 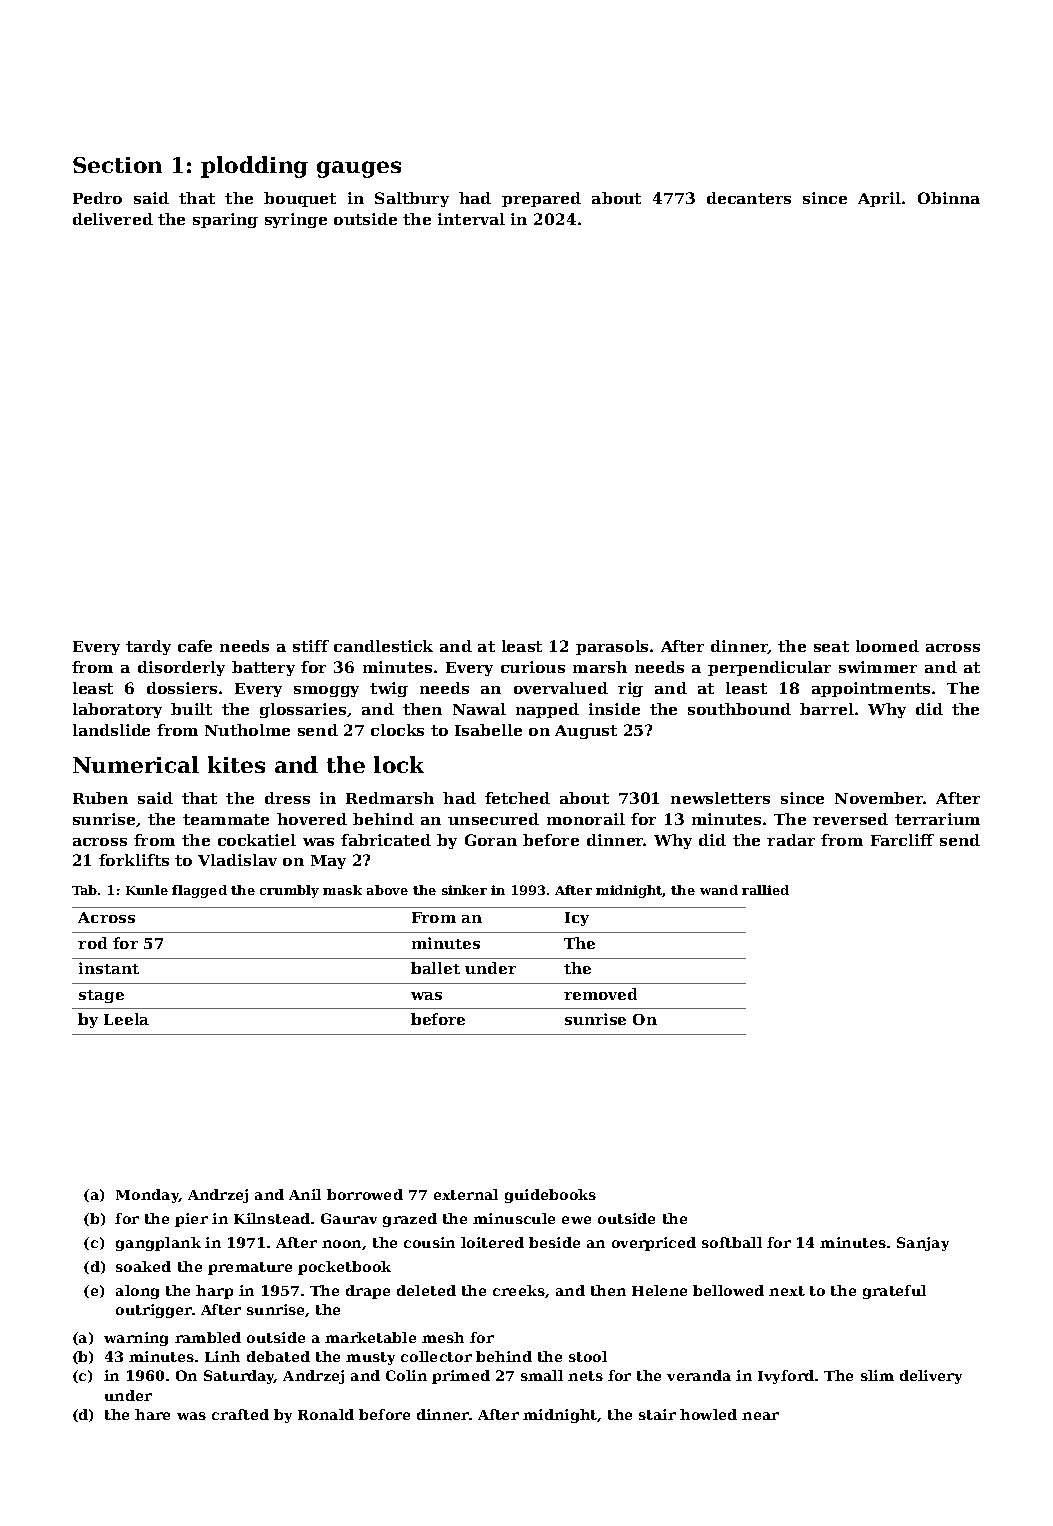 What do you see at coordinates (148, 647) in the screenshot?
I see `tardy` at bounding box center [148, 647].
